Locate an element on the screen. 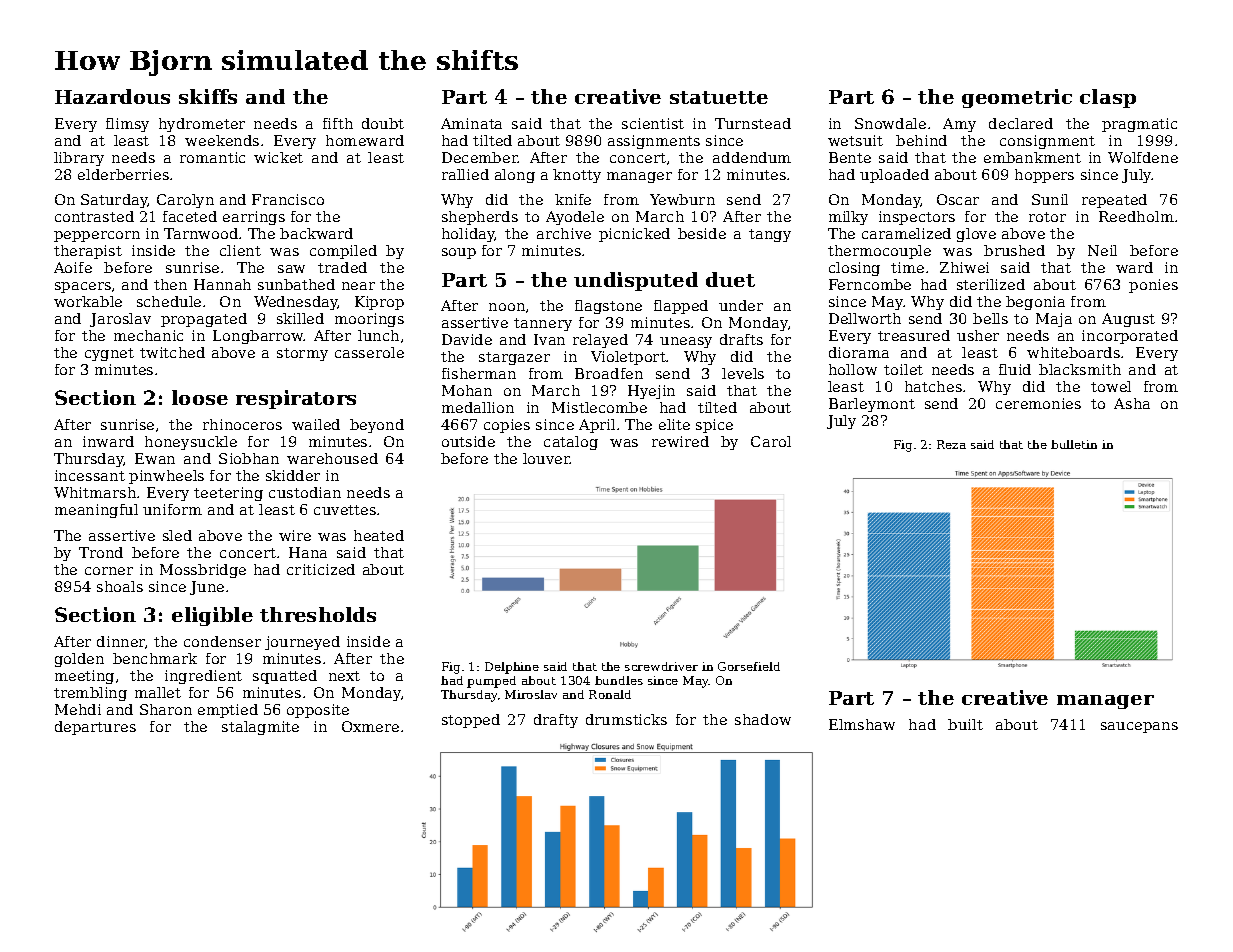 The height and width of the screenshot is (952, 1233). levels is located at coordinates (743, 373).
